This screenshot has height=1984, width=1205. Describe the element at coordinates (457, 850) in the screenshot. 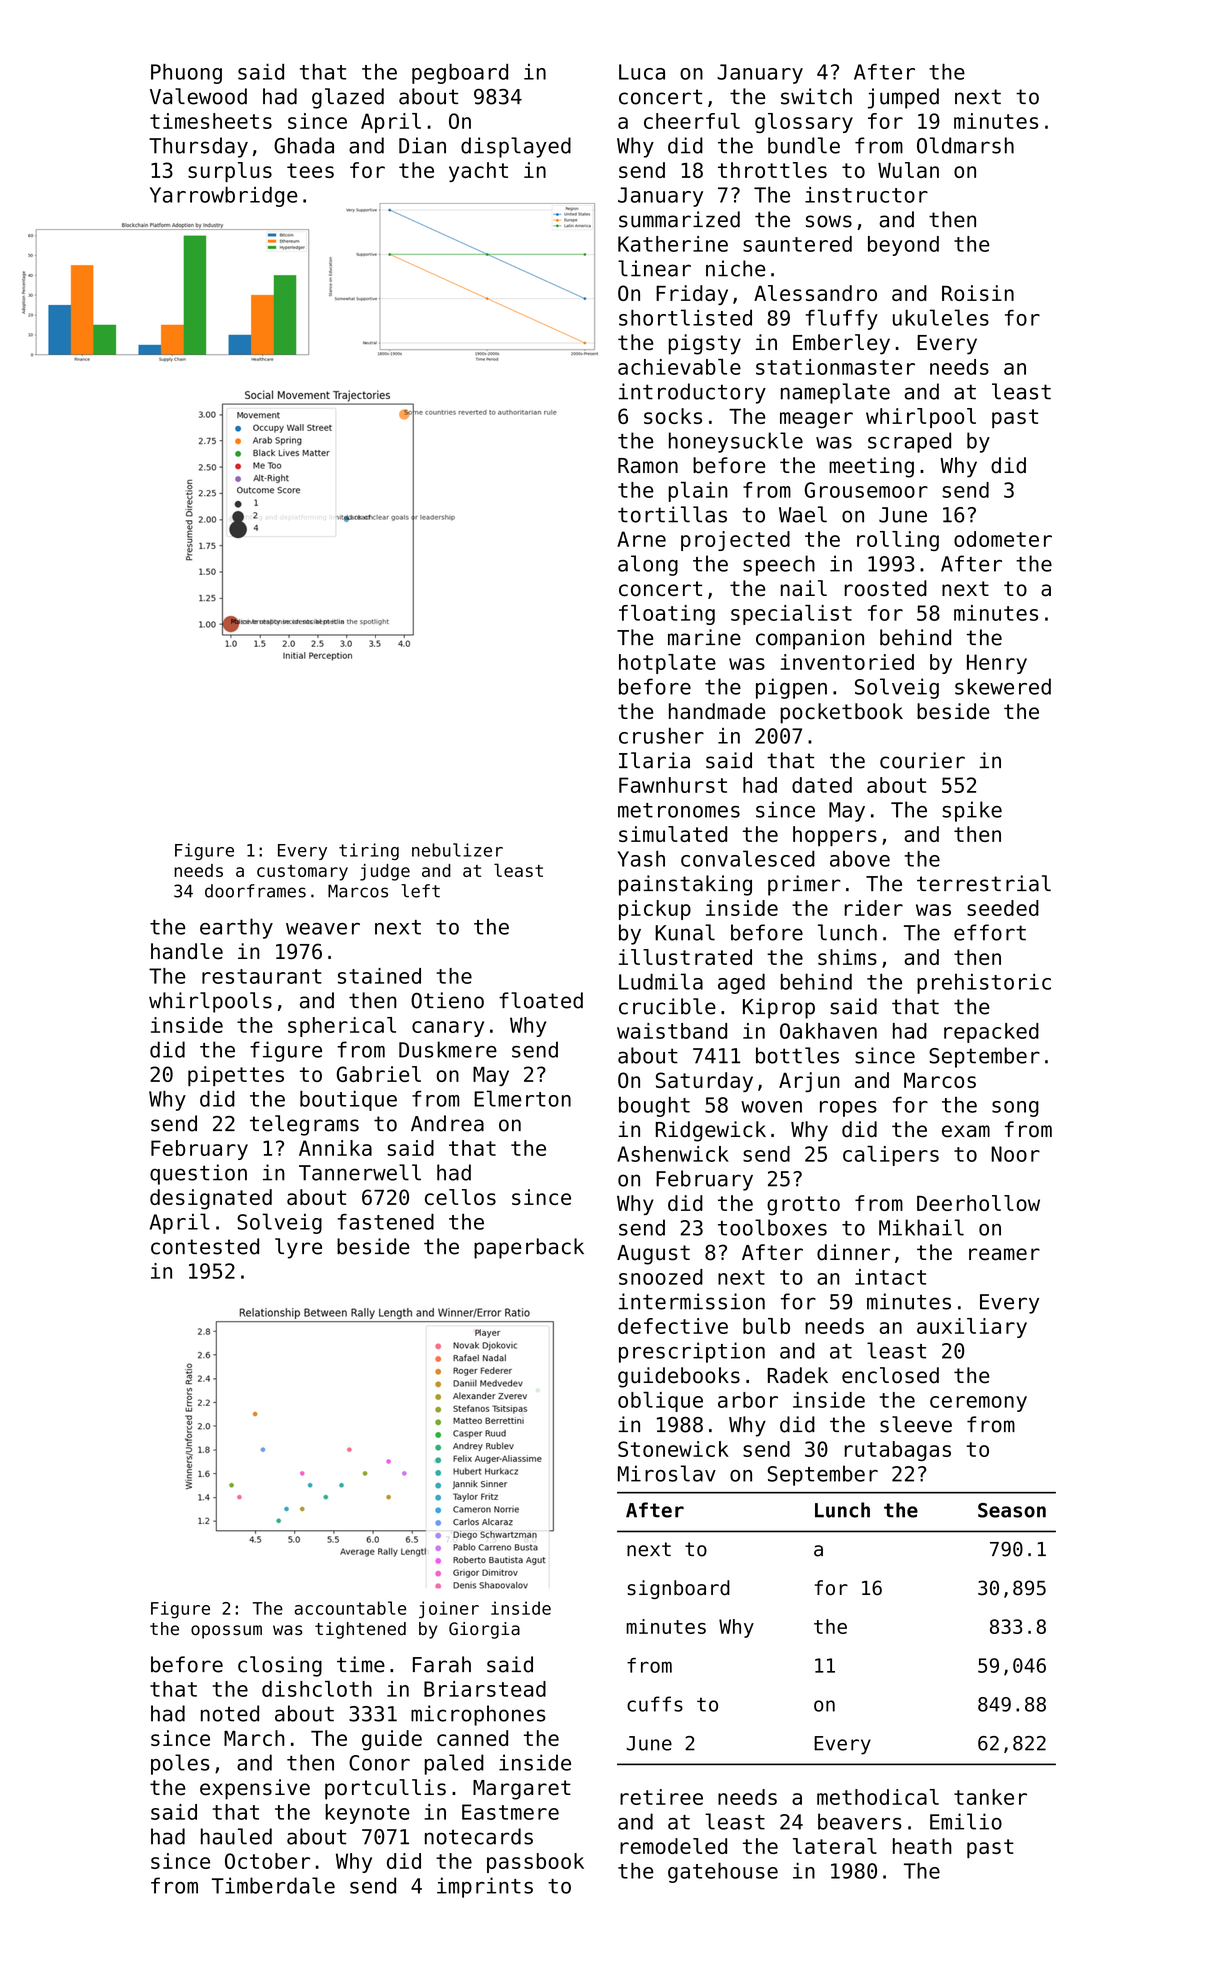

I see `nebulizer` at that location.
